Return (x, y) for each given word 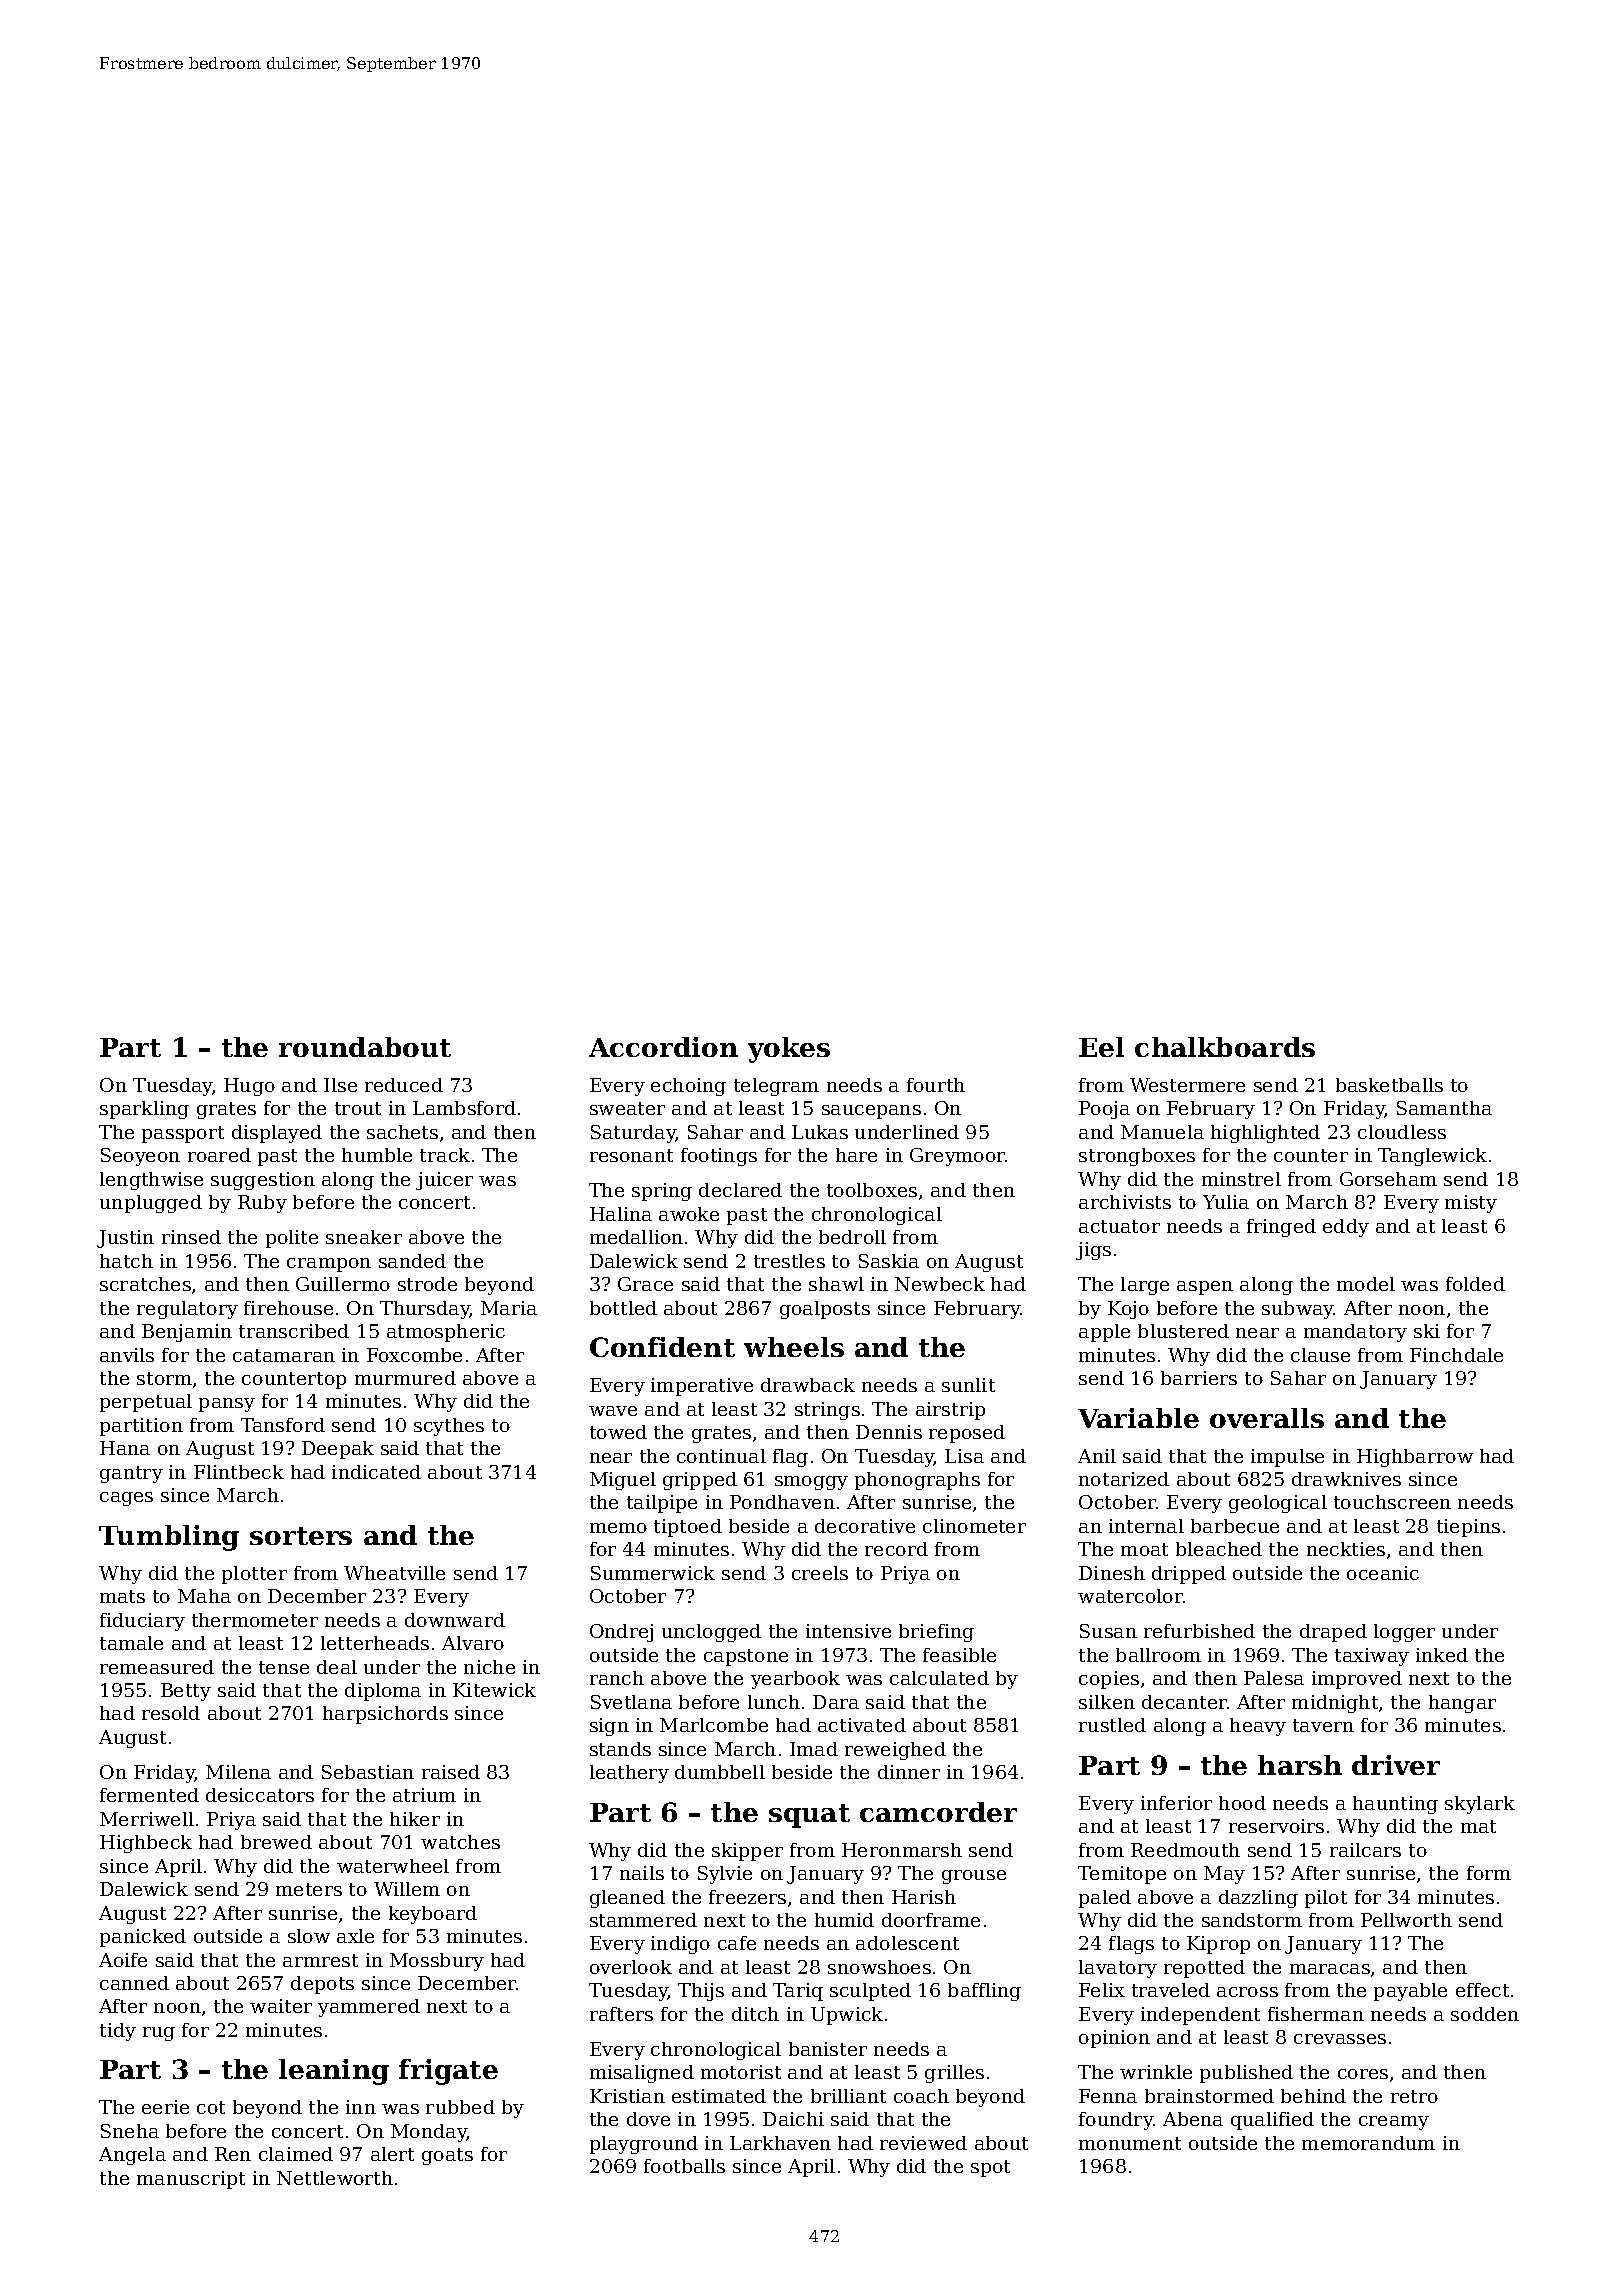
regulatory (187, 1310)
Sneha (130, 2131)
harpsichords (385, 1715)
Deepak (338, 1450)
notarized (1124, 1479)
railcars (1365, 1850)
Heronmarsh (902, 1850)
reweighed (895, 1751)
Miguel (623, 1481)
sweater (627, 1108)
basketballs (1389, 1085)
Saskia (889, 1261)
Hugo (249, 1087)
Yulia (1226, 1202)
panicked (143, 1938)
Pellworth (1406, 1920)
